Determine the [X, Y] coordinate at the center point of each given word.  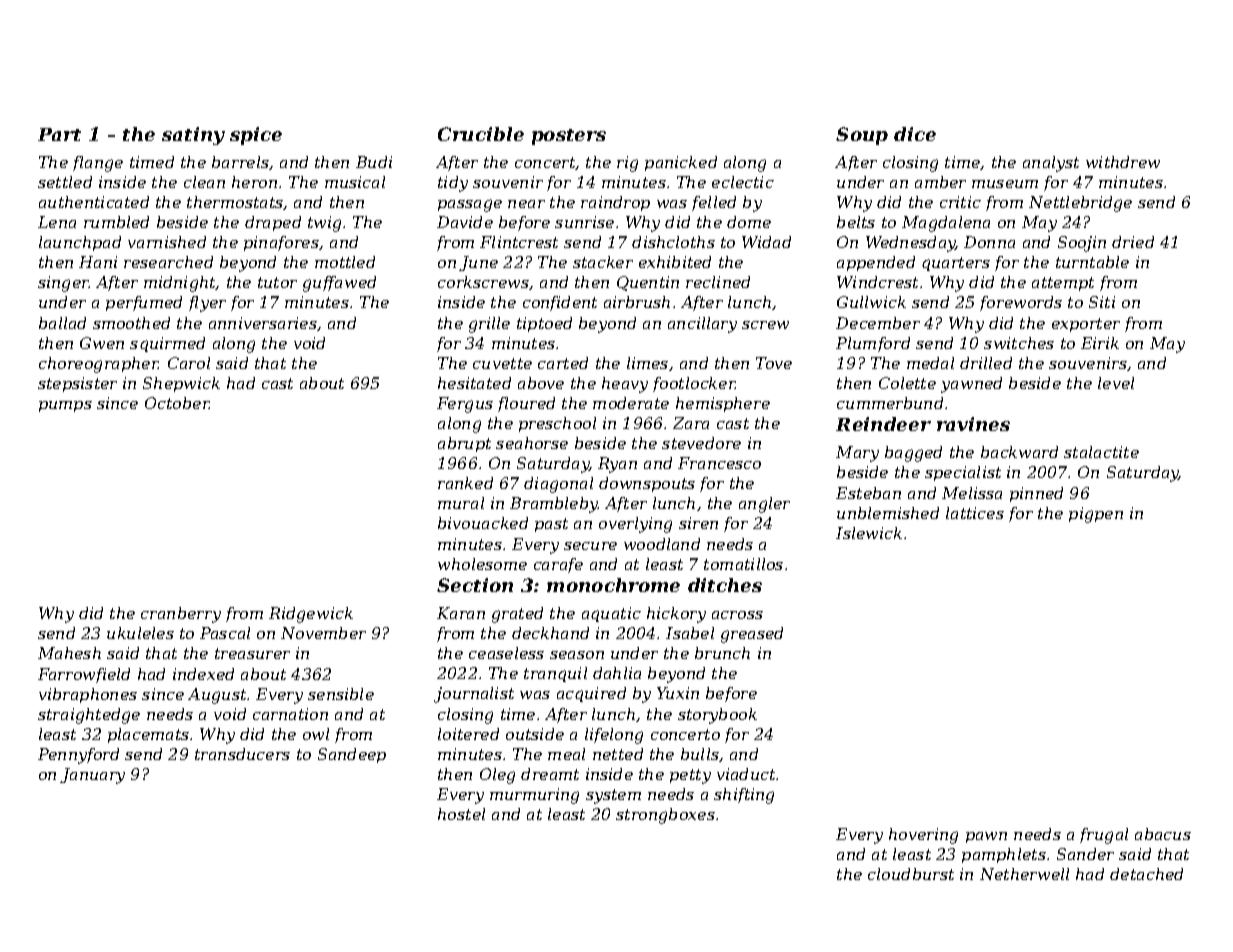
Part [59, 134]
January [92, 776]
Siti [1102, 302]
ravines [973, 424]
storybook [717, 716]
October [177, 403]
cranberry [181, 615]
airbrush [637, 302]
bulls [700, 754]
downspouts [647, 484]
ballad [62, 323]
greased [752, 635]
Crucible [481, 134]
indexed [203, 674]
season [577, 655]
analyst [1051, 164]
